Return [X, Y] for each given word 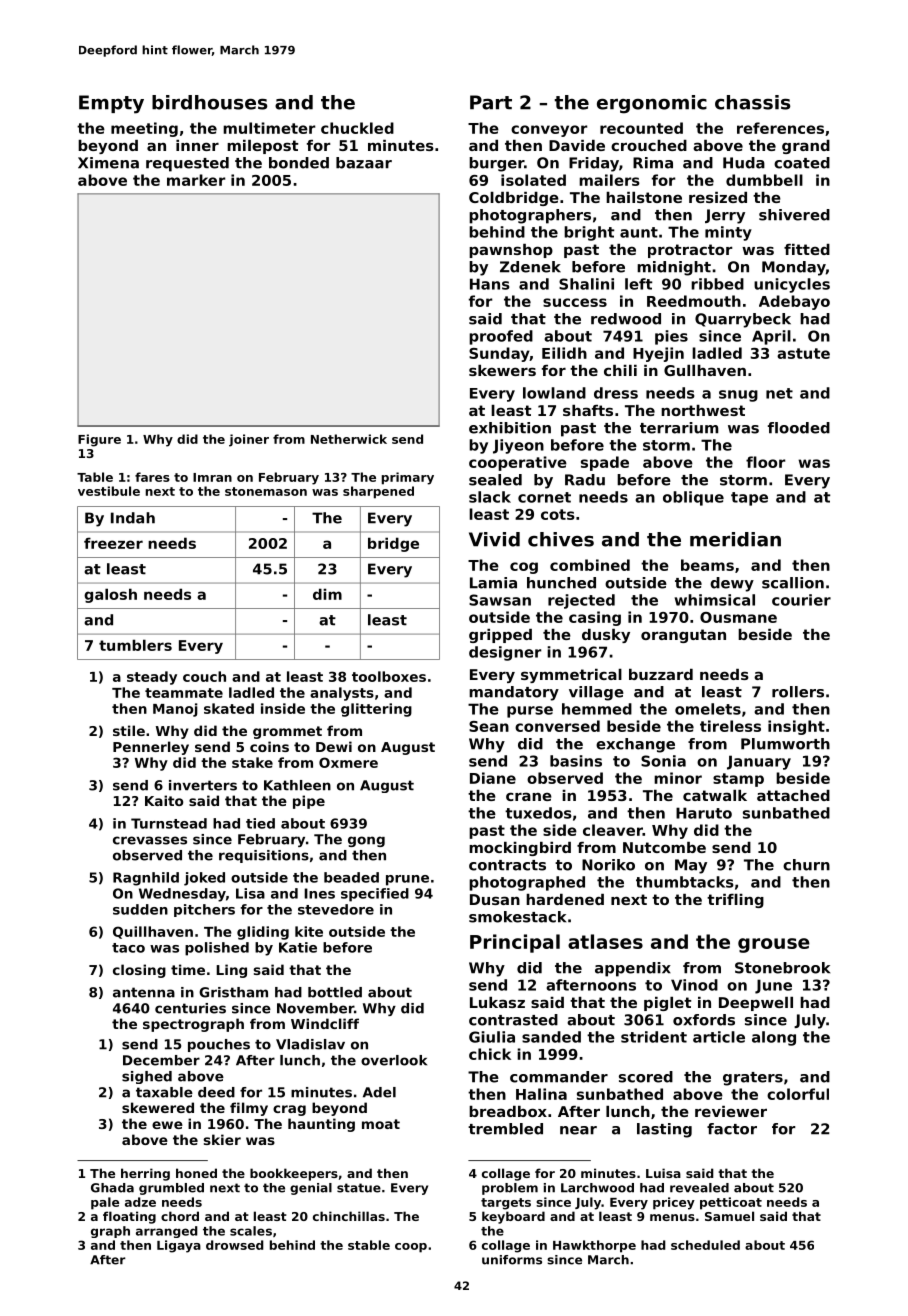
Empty [111, 104]
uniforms [512, 1260]
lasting [664, 1130]
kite [309, 931]
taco [128, 948]
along [774, 1038]
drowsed [235, 1245]
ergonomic [652, 104]
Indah [133, 518]
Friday [594, 164]
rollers [798, 692]
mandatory [514, 693]
